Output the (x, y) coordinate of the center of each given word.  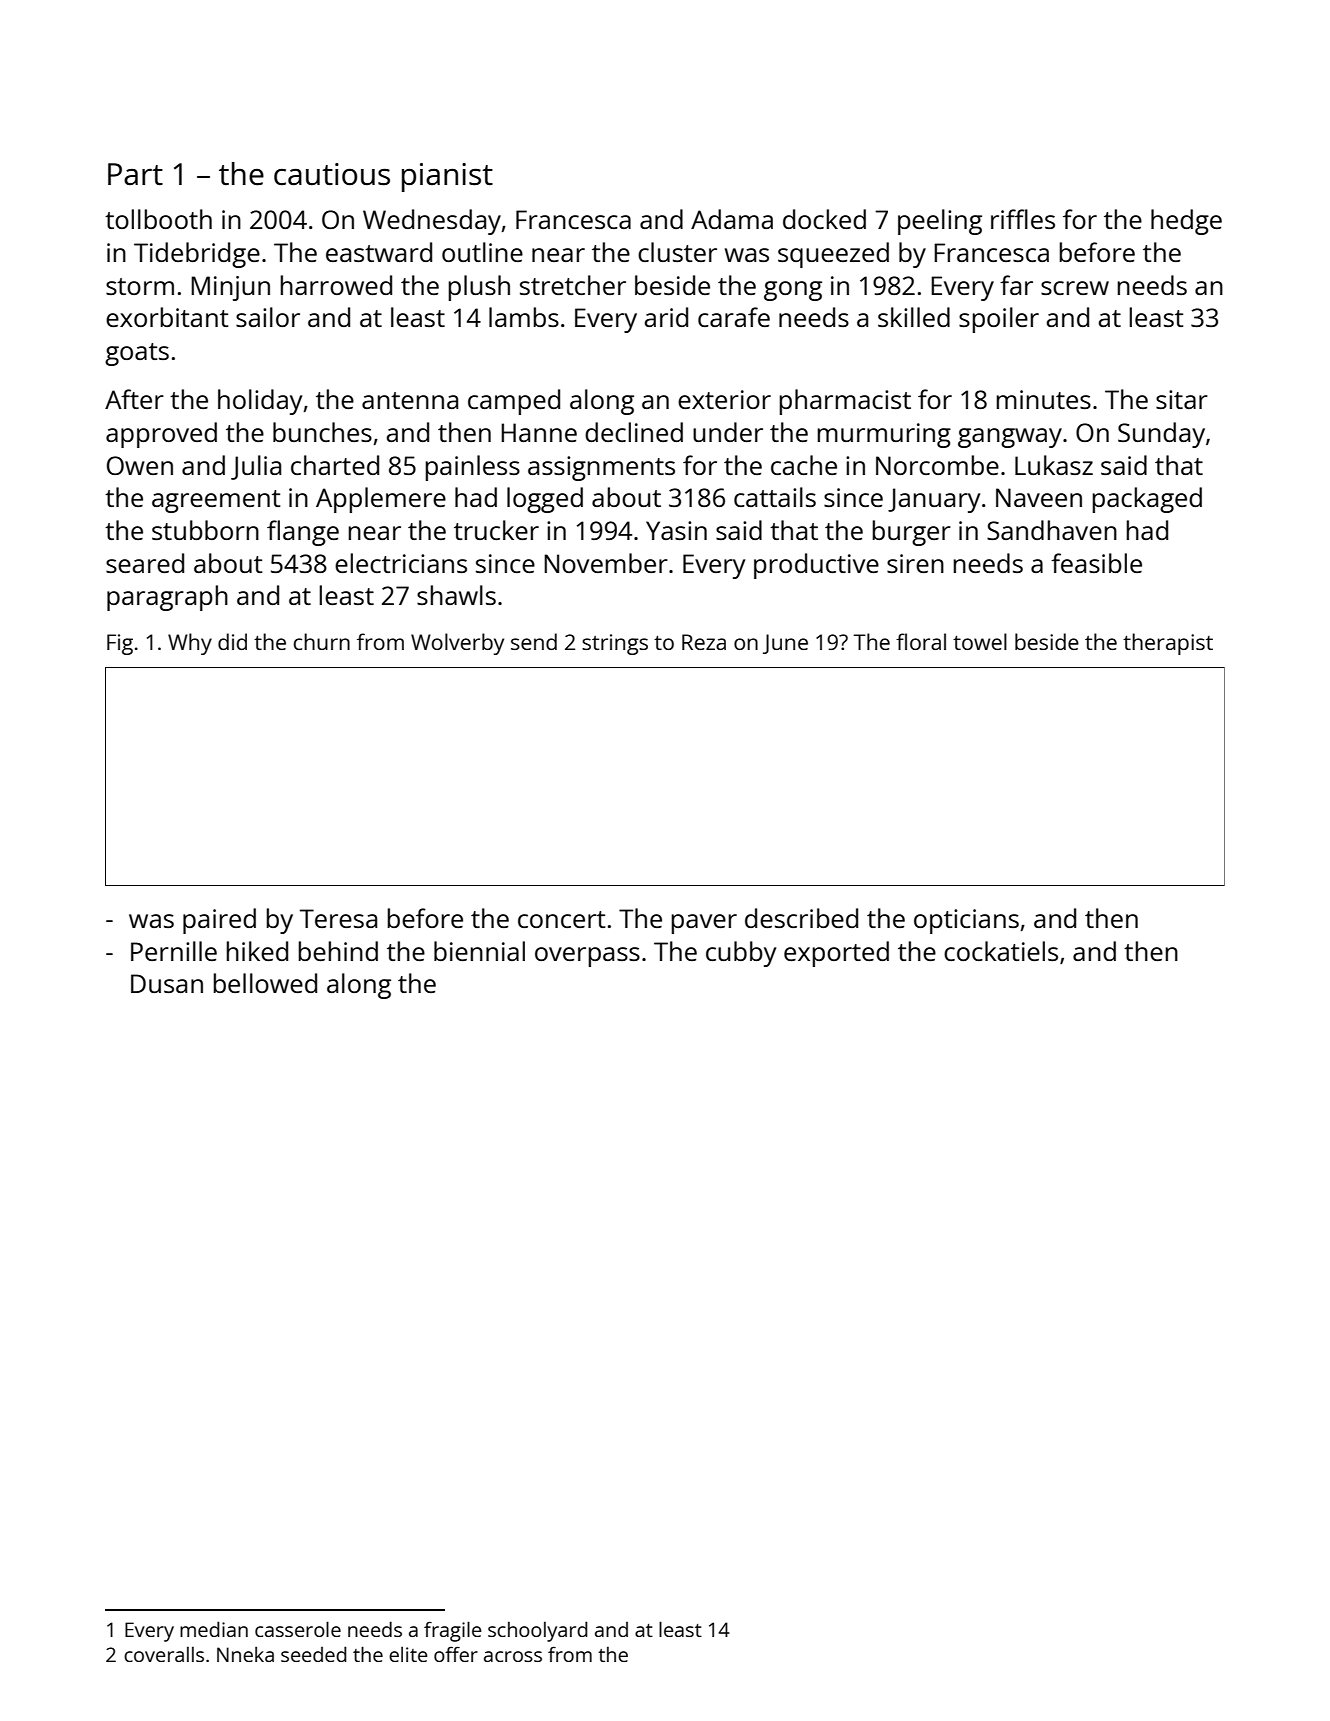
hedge (1186, 222)
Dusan (167, 983)
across (513, 1656)
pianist (447, 177)
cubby (741, 954)
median (214, 1629)
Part (135, 174)
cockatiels (1001, 951)
